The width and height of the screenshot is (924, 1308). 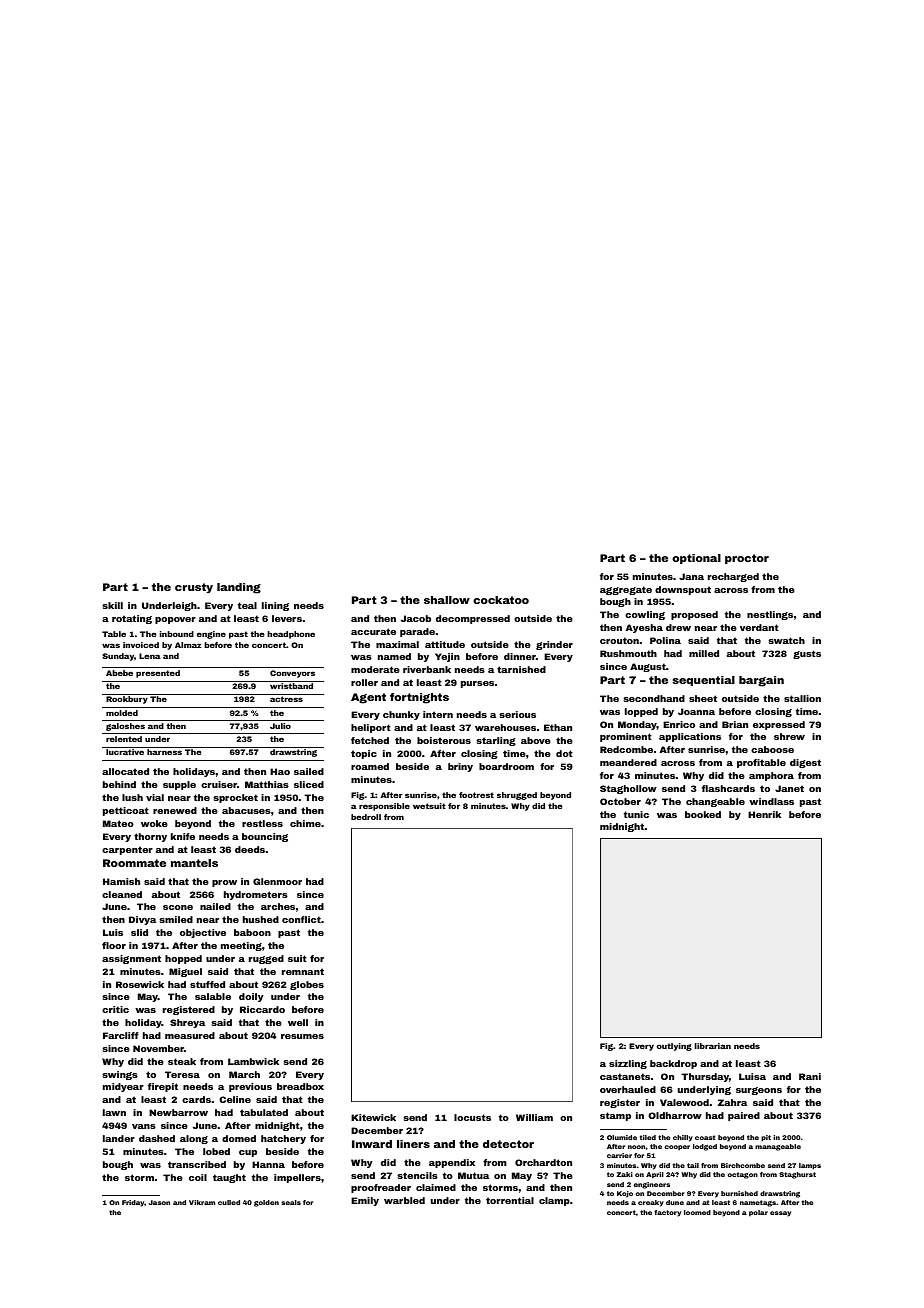 I want to click on Henrik, so click(x=764, y=814).
